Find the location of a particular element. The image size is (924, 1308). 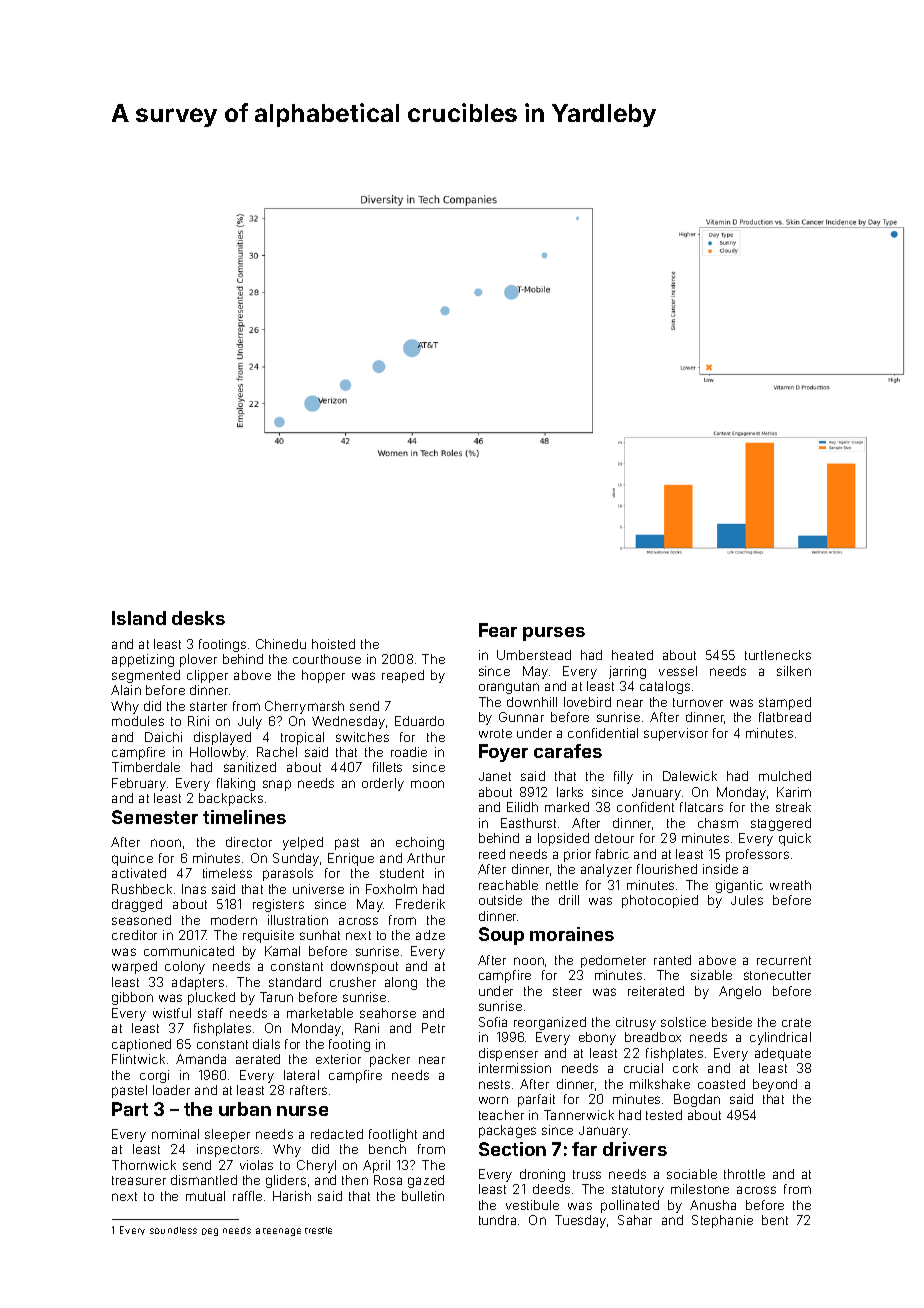

Chinedu is located at coordinates (281, 644).
